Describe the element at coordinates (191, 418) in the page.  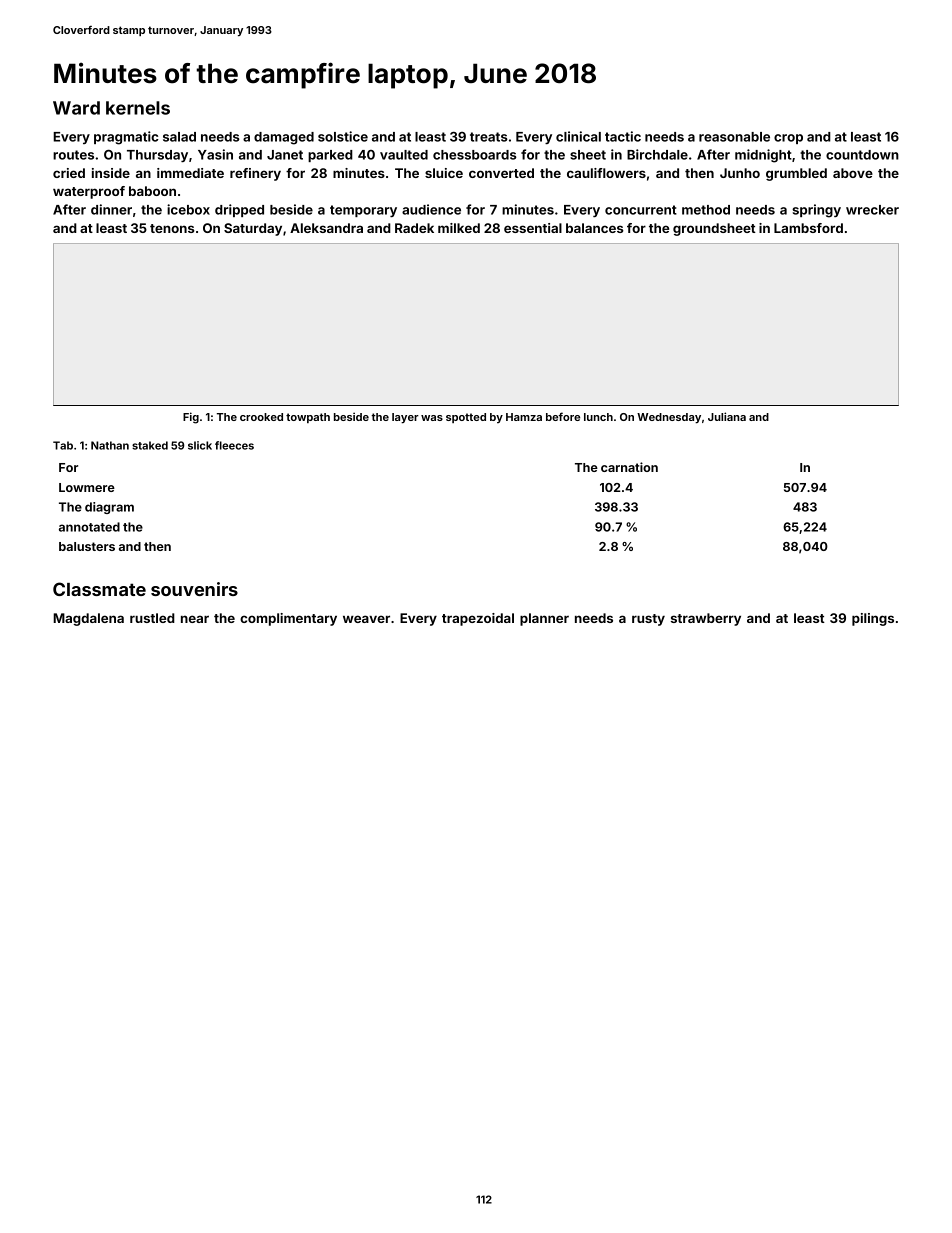
I see `Fig` at that location.
